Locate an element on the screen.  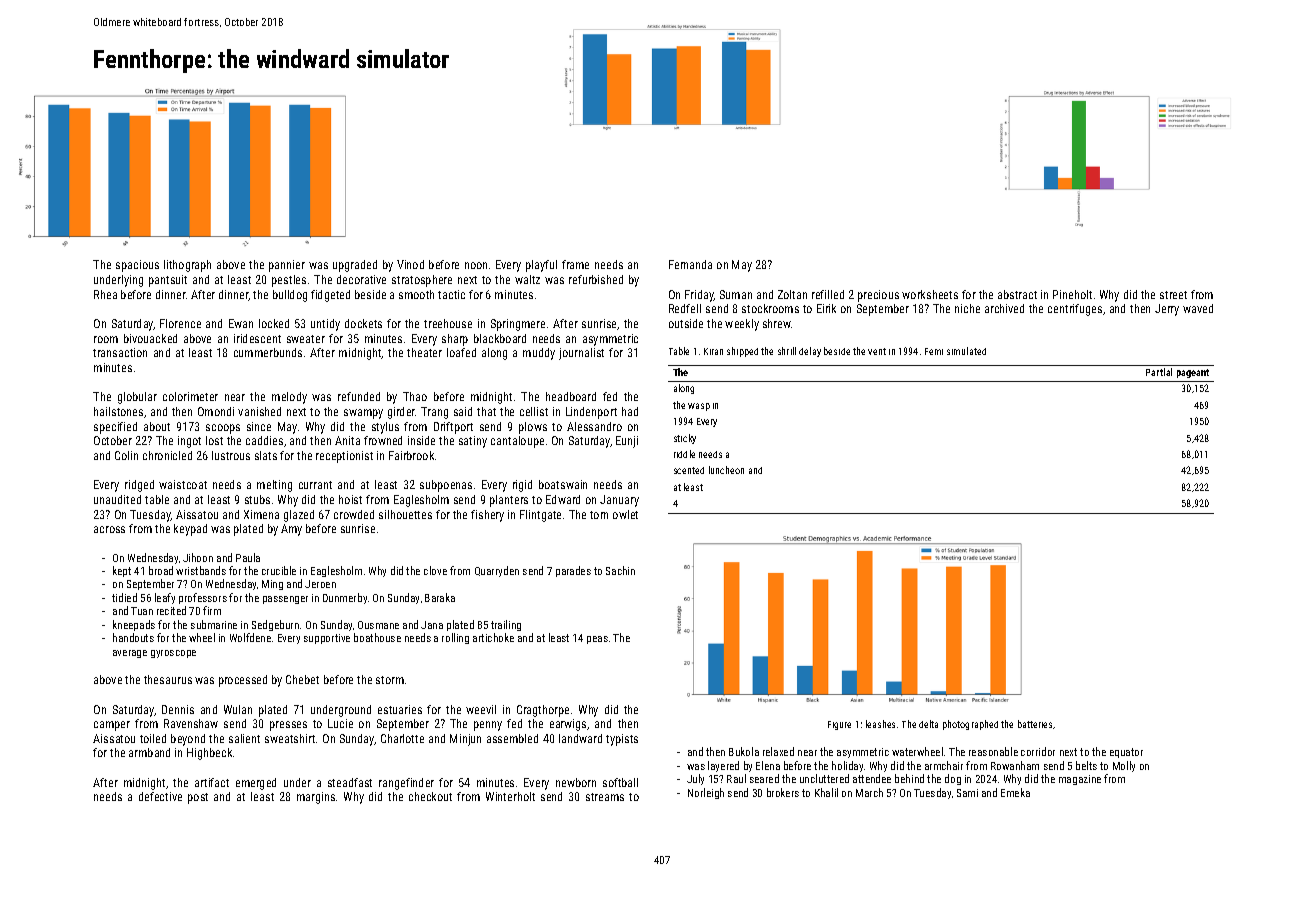
Minjun is located at coordinates (465, 740).
